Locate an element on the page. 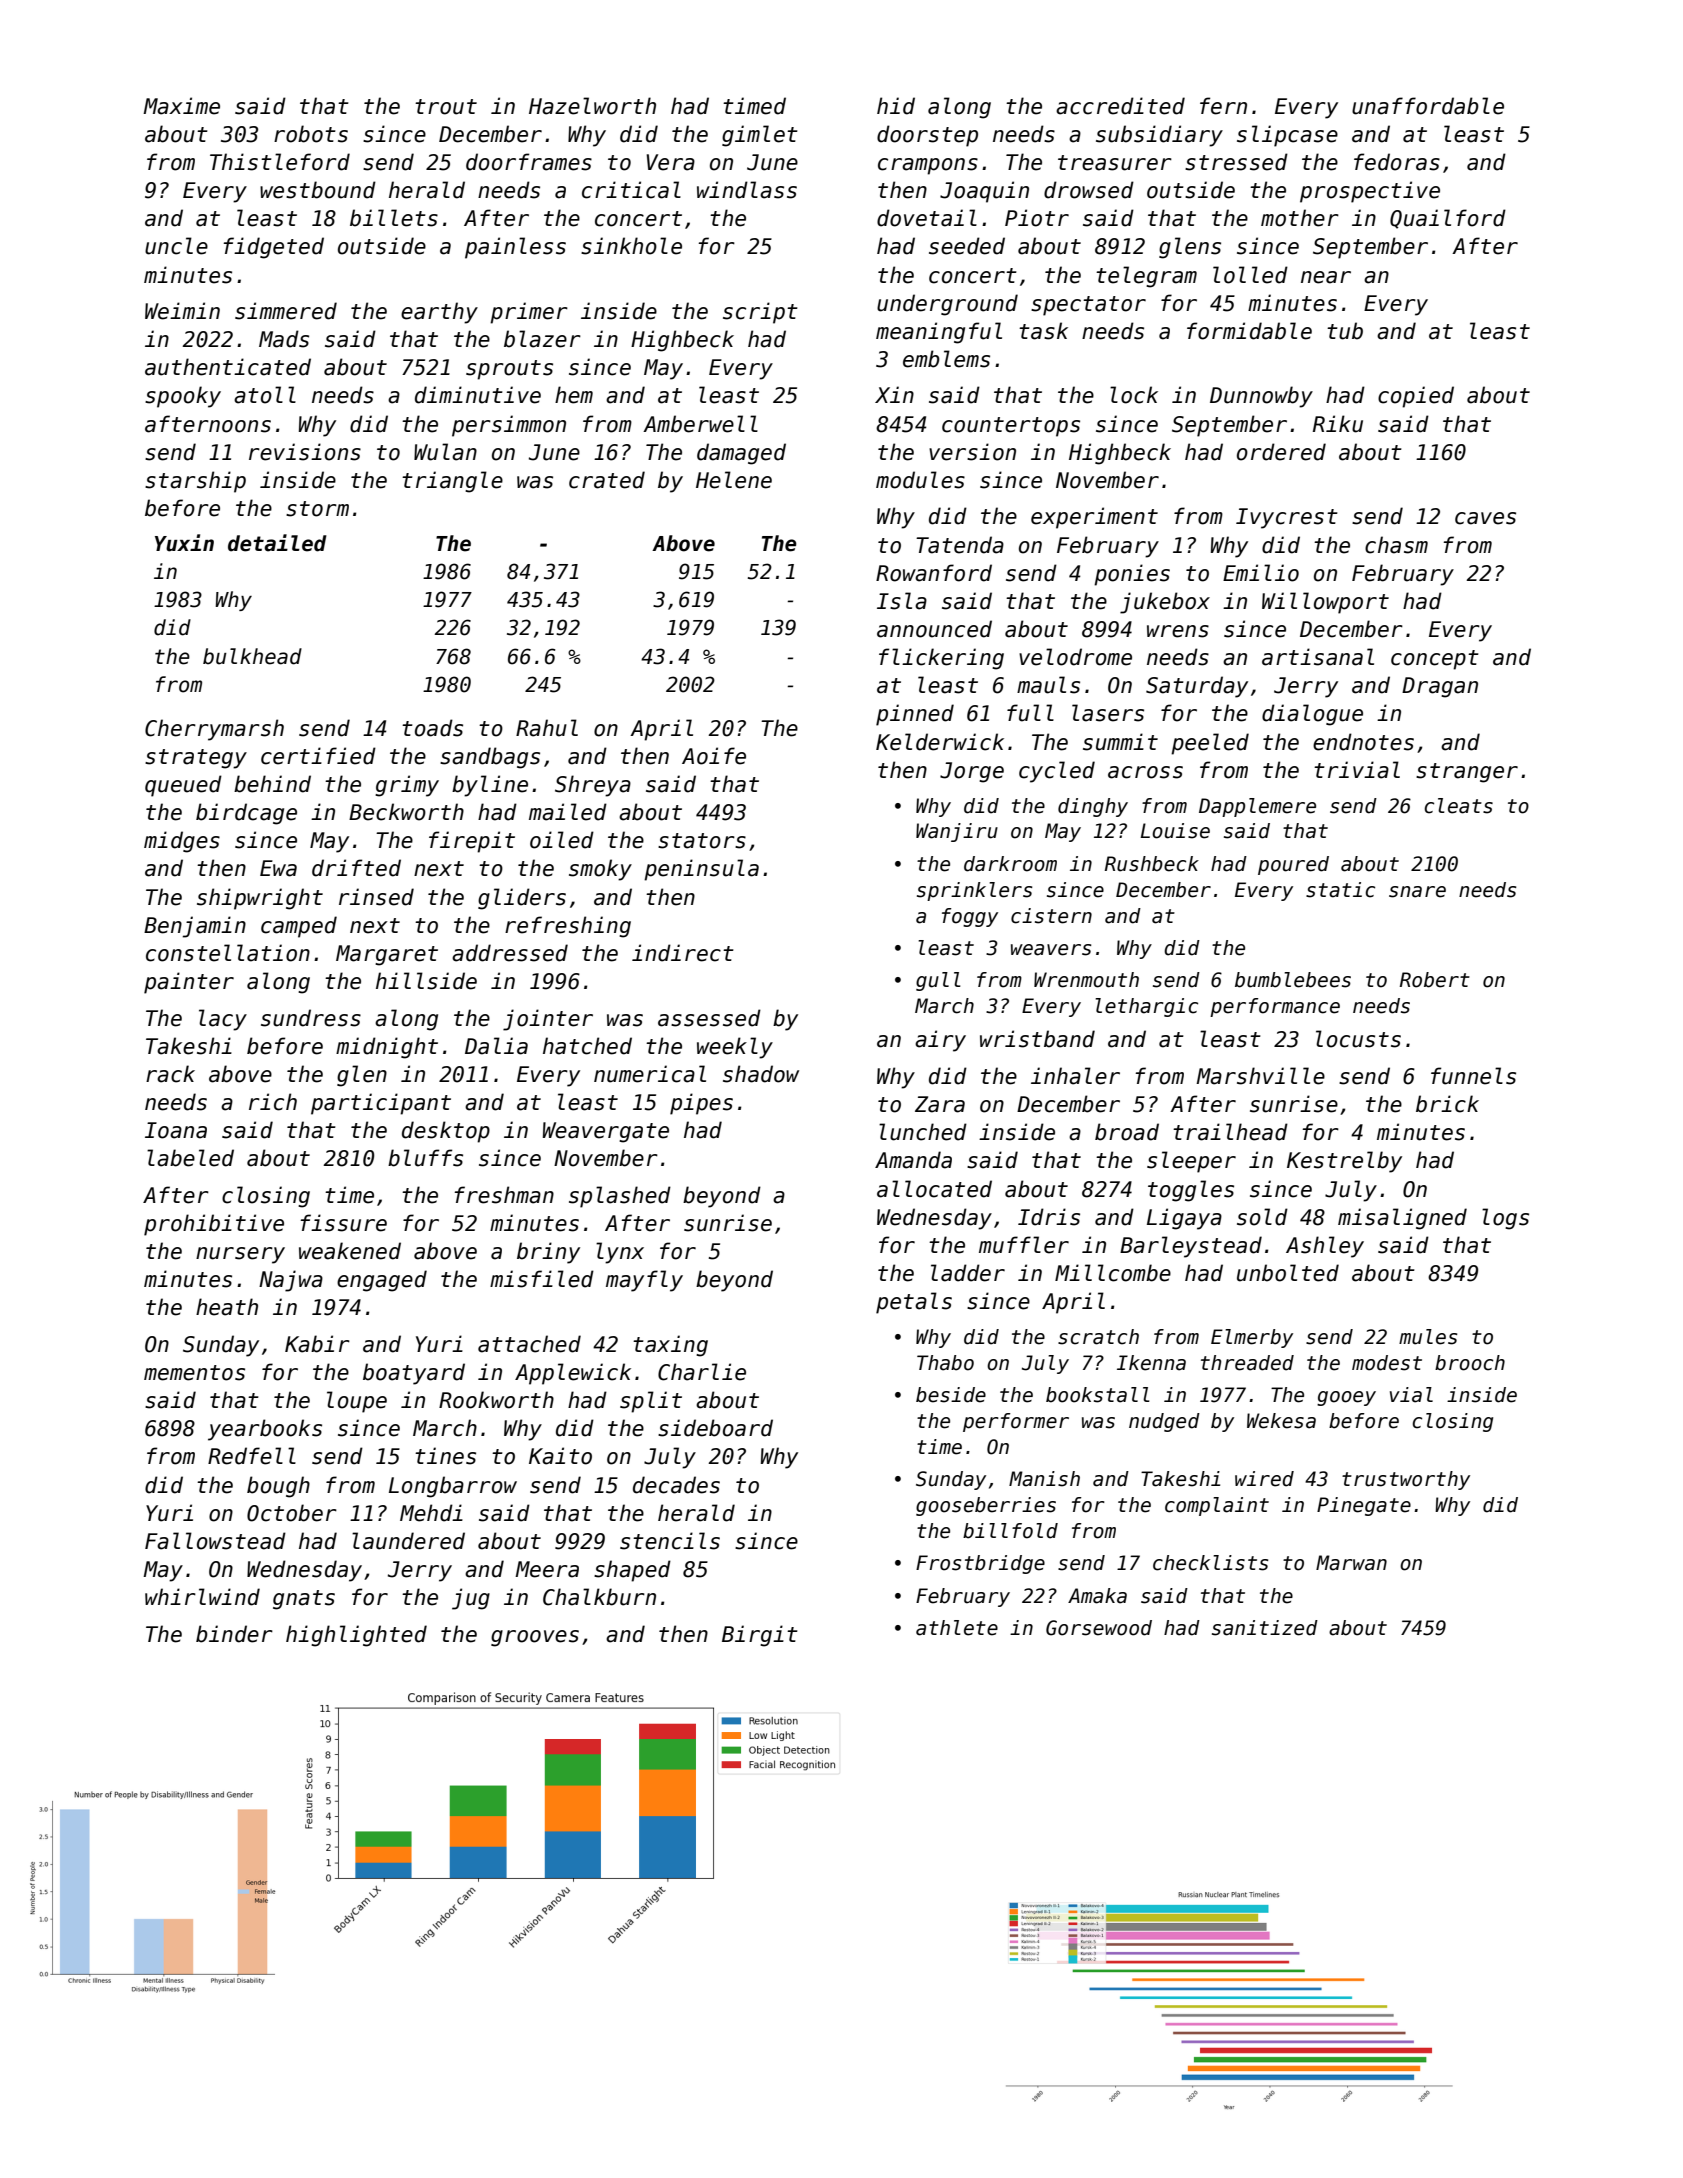 Image resolution: width=1683 pixels, height=2178 pixels. Yuxin is located at coordinates (184, 543).
